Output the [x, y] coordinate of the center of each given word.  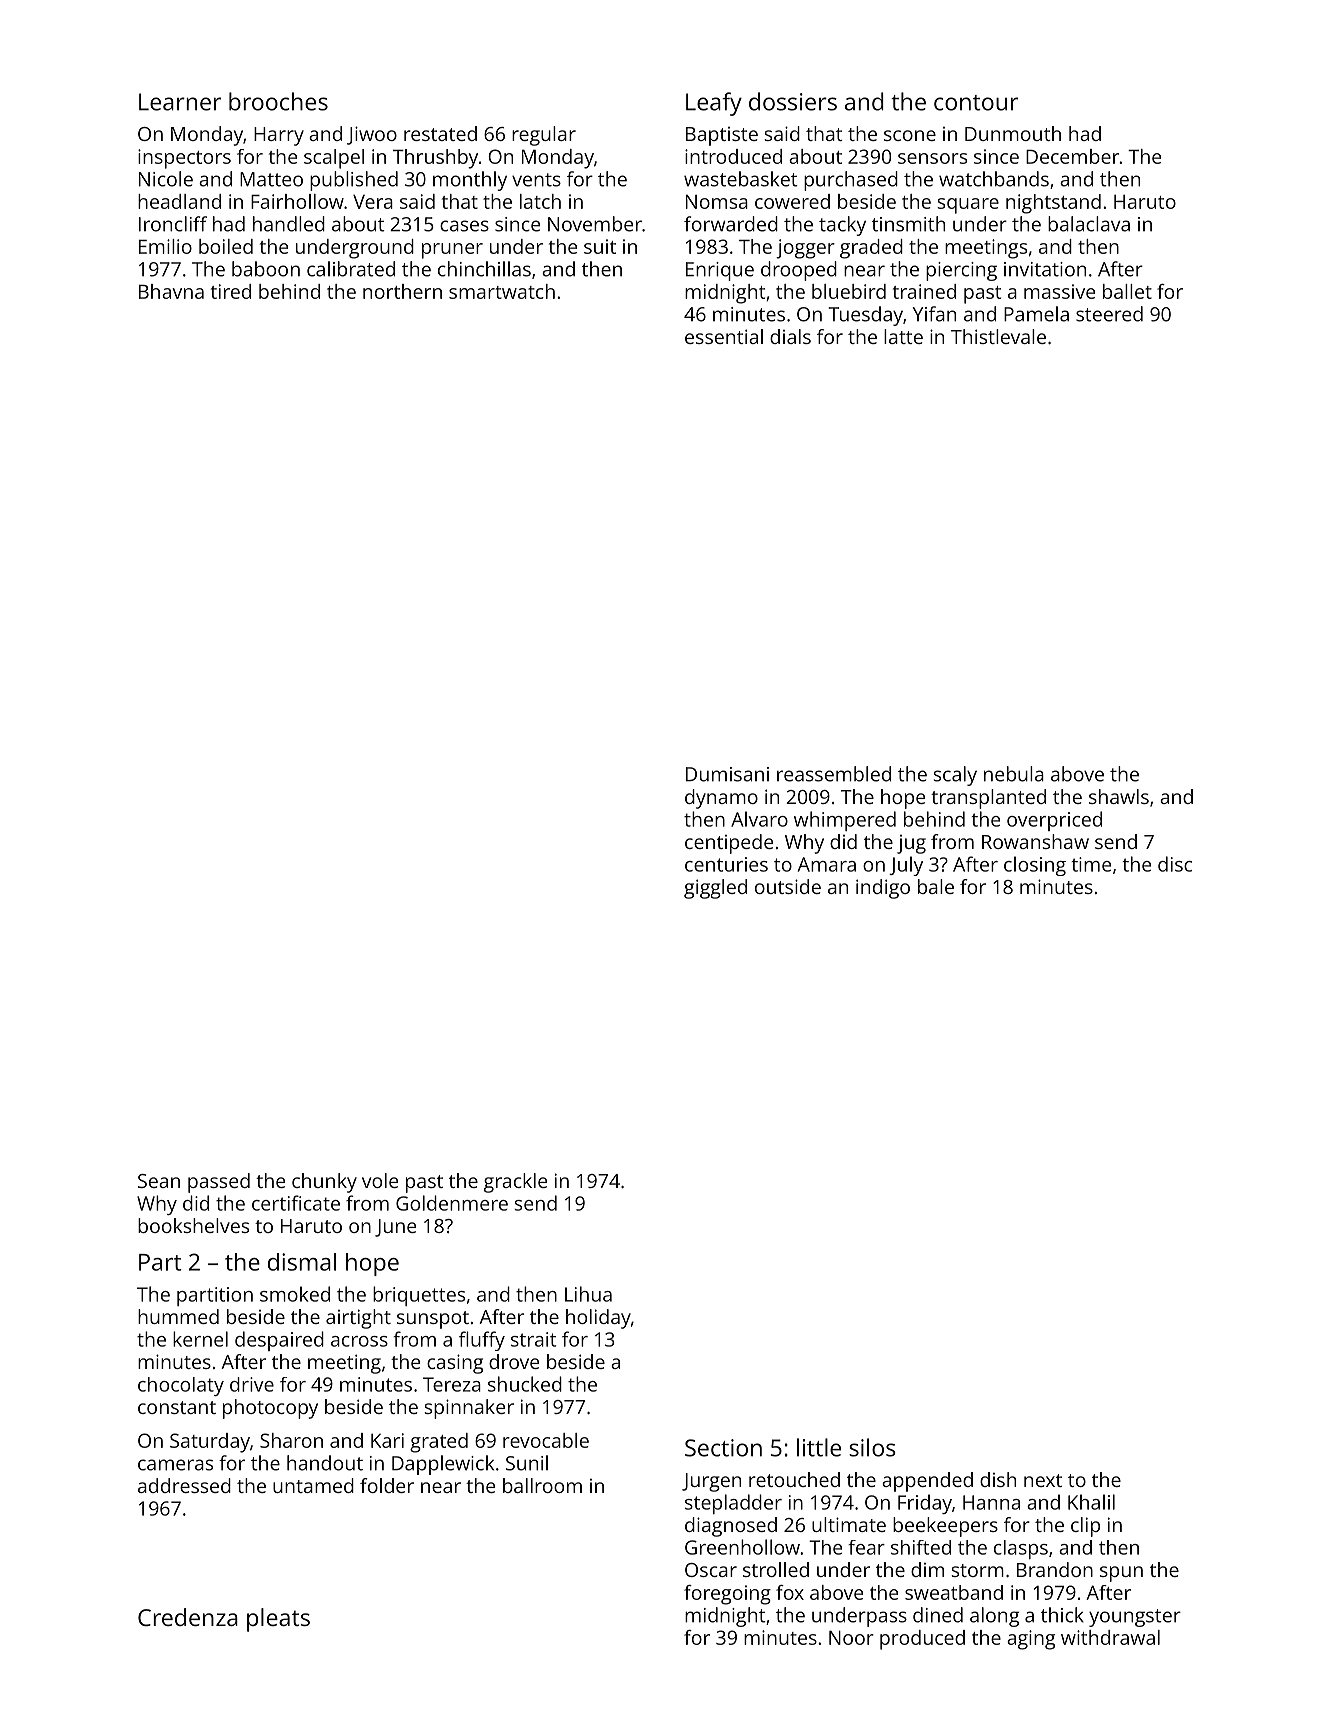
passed [219, 1183]
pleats [278, 1620]
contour [976, 103]
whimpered [845, 821]
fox [790, 1592]
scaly [955, 776]
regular [544, 136]
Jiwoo [372, 135]
